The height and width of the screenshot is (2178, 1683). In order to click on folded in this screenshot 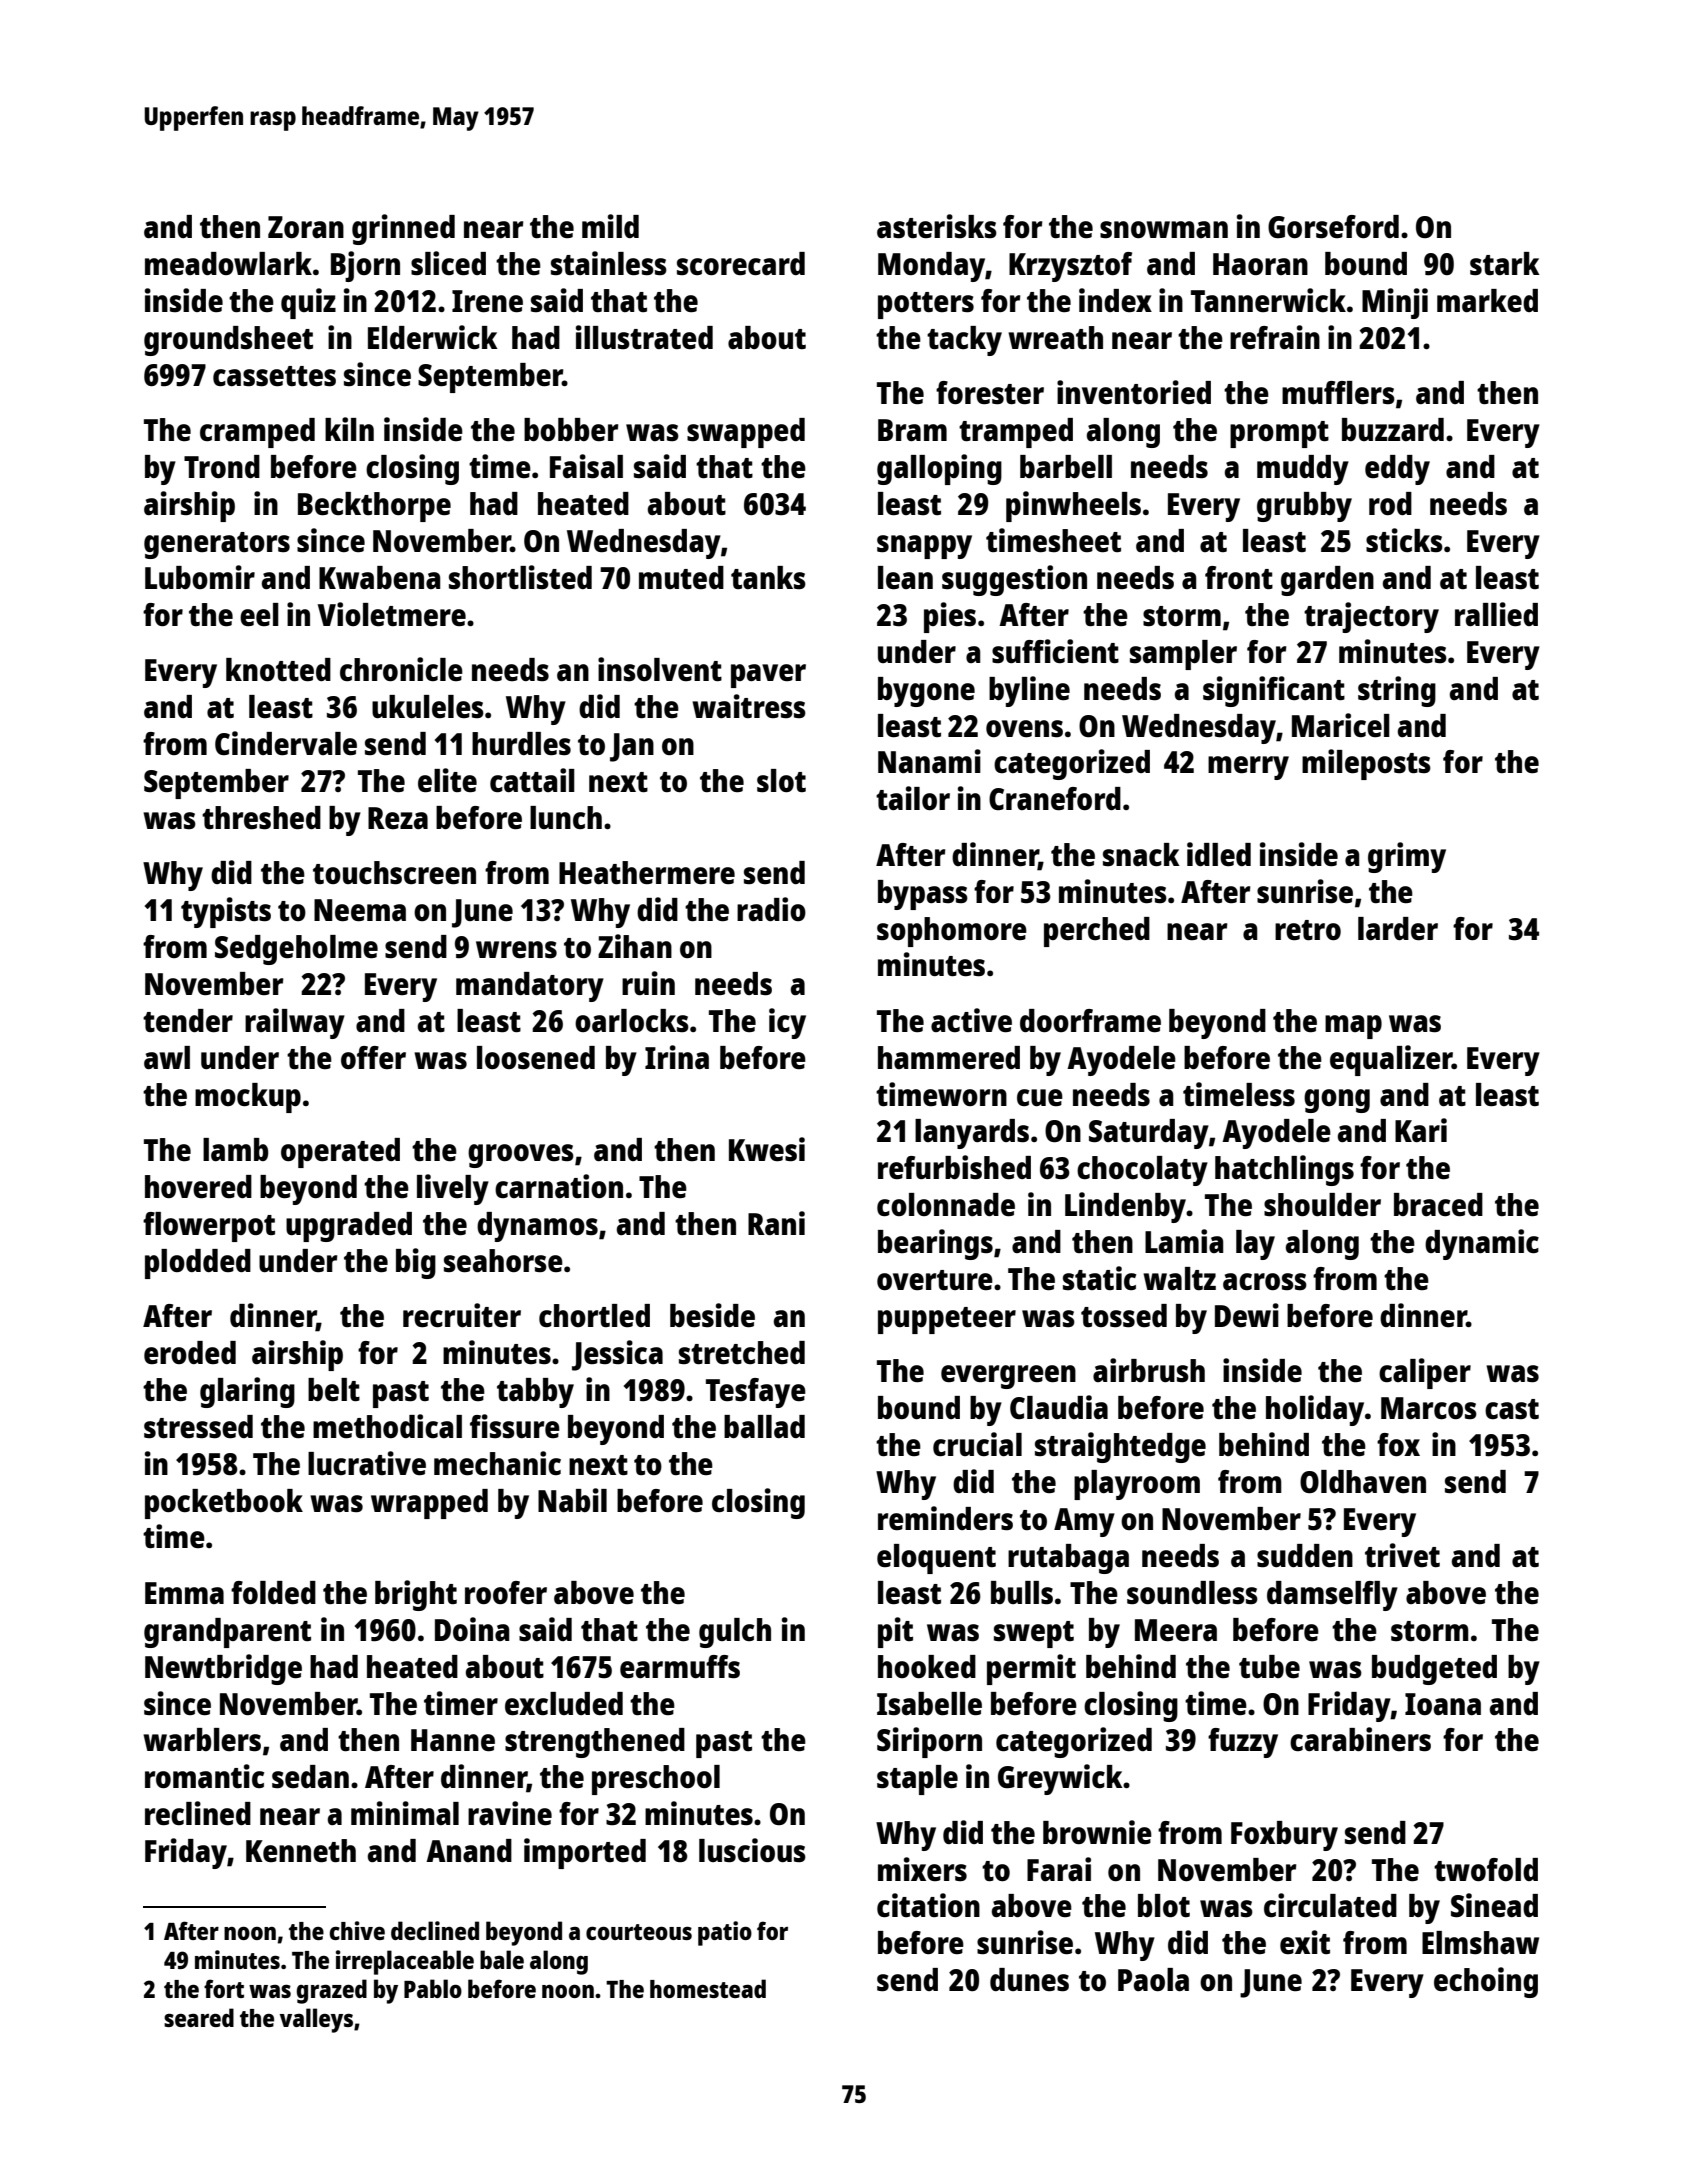, I will do `click(273, 1593)`.
